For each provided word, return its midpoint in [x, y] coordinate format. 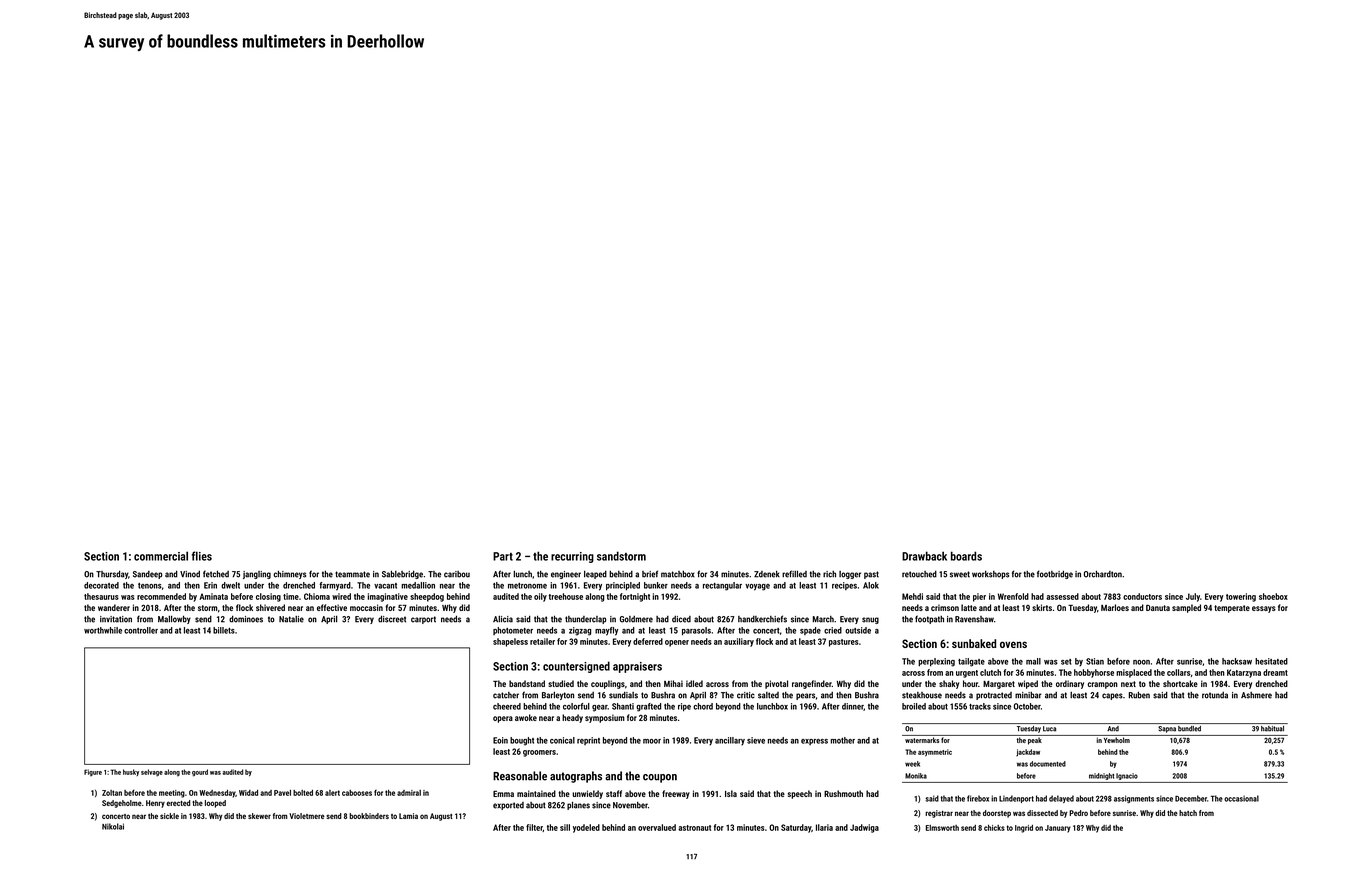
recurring [572, 557]
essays [1264, 609]
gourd [200, 773]
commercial [161, 556]
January [1058, 829]
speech [799, 794]
